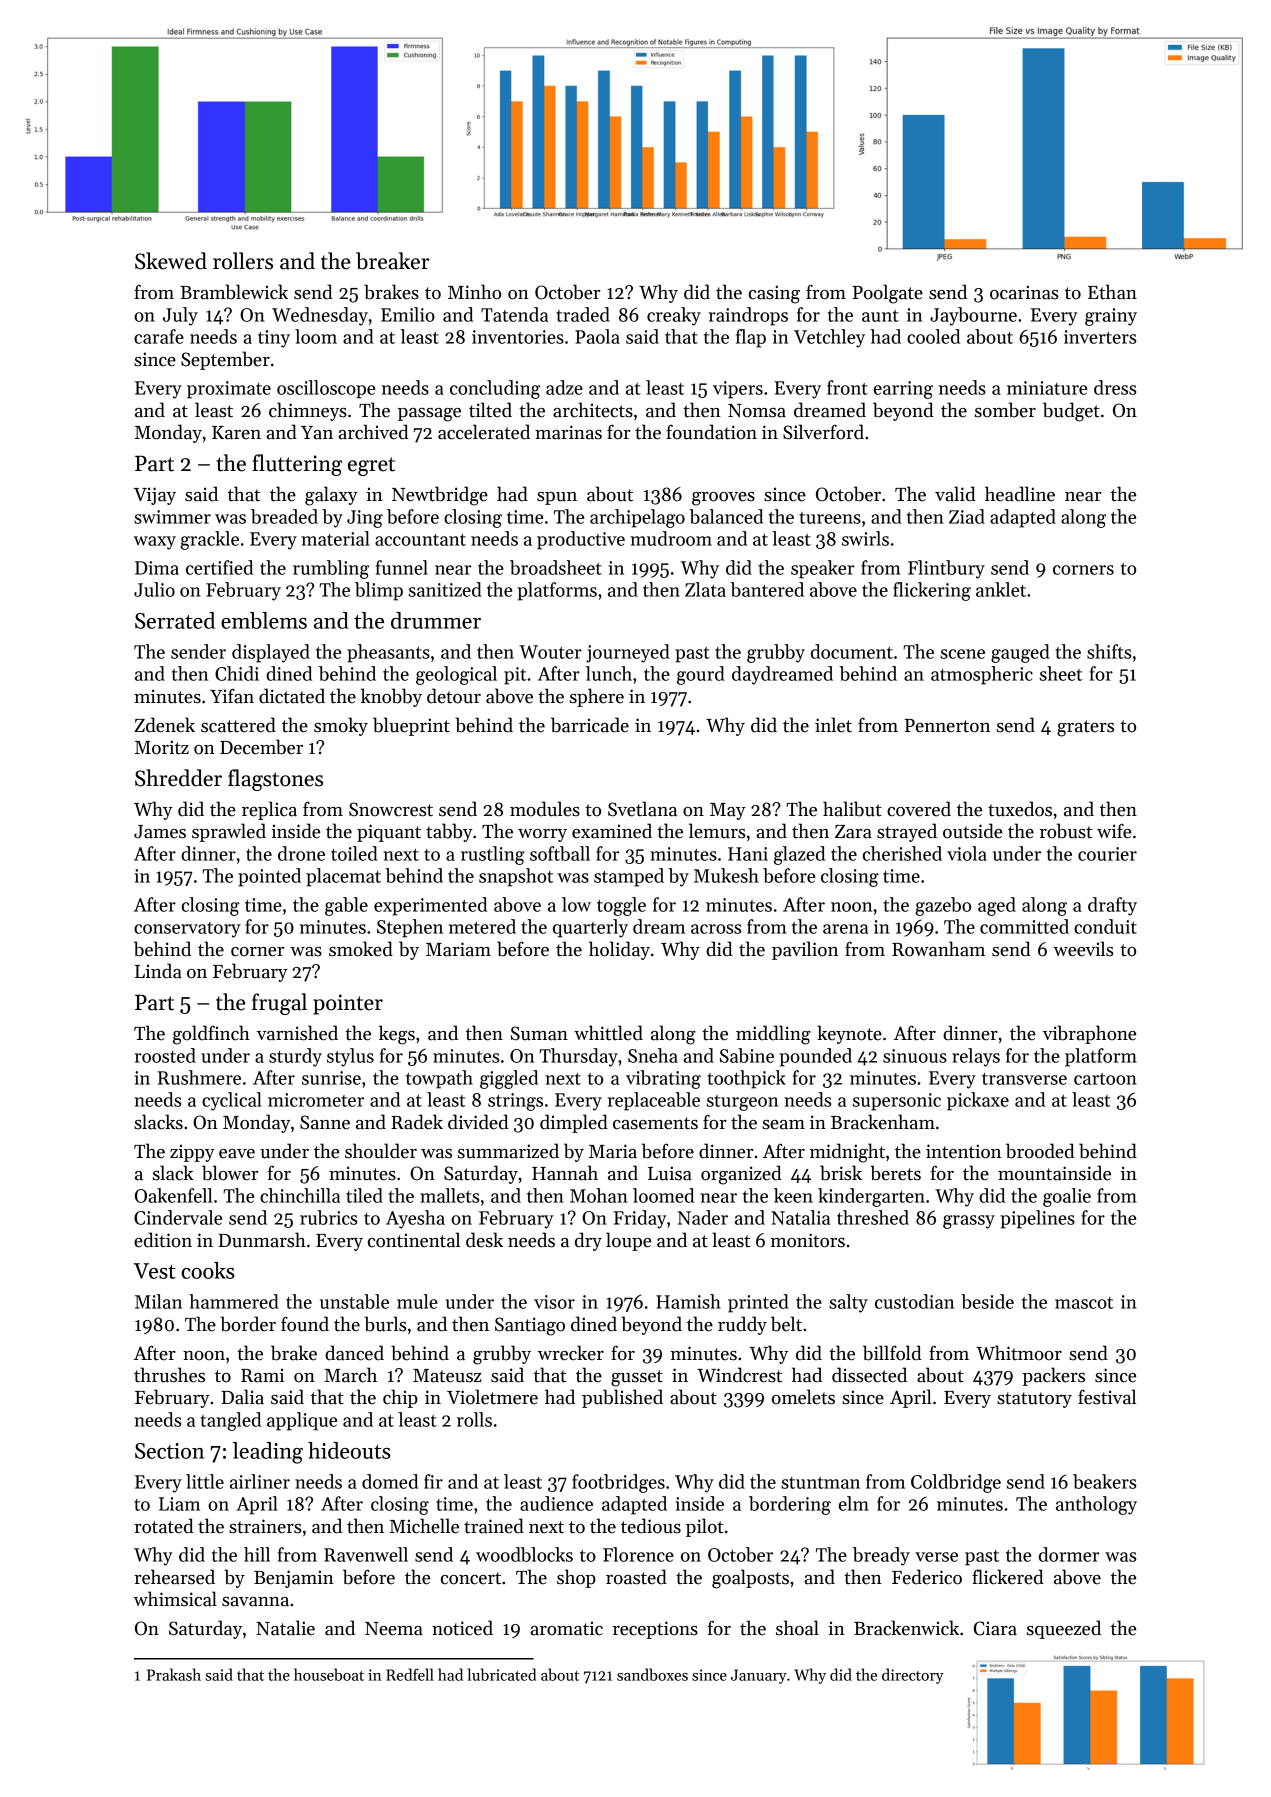 This screenshot has width=1271, height=1797. I want to click on roosted, so click(165, 1055).
